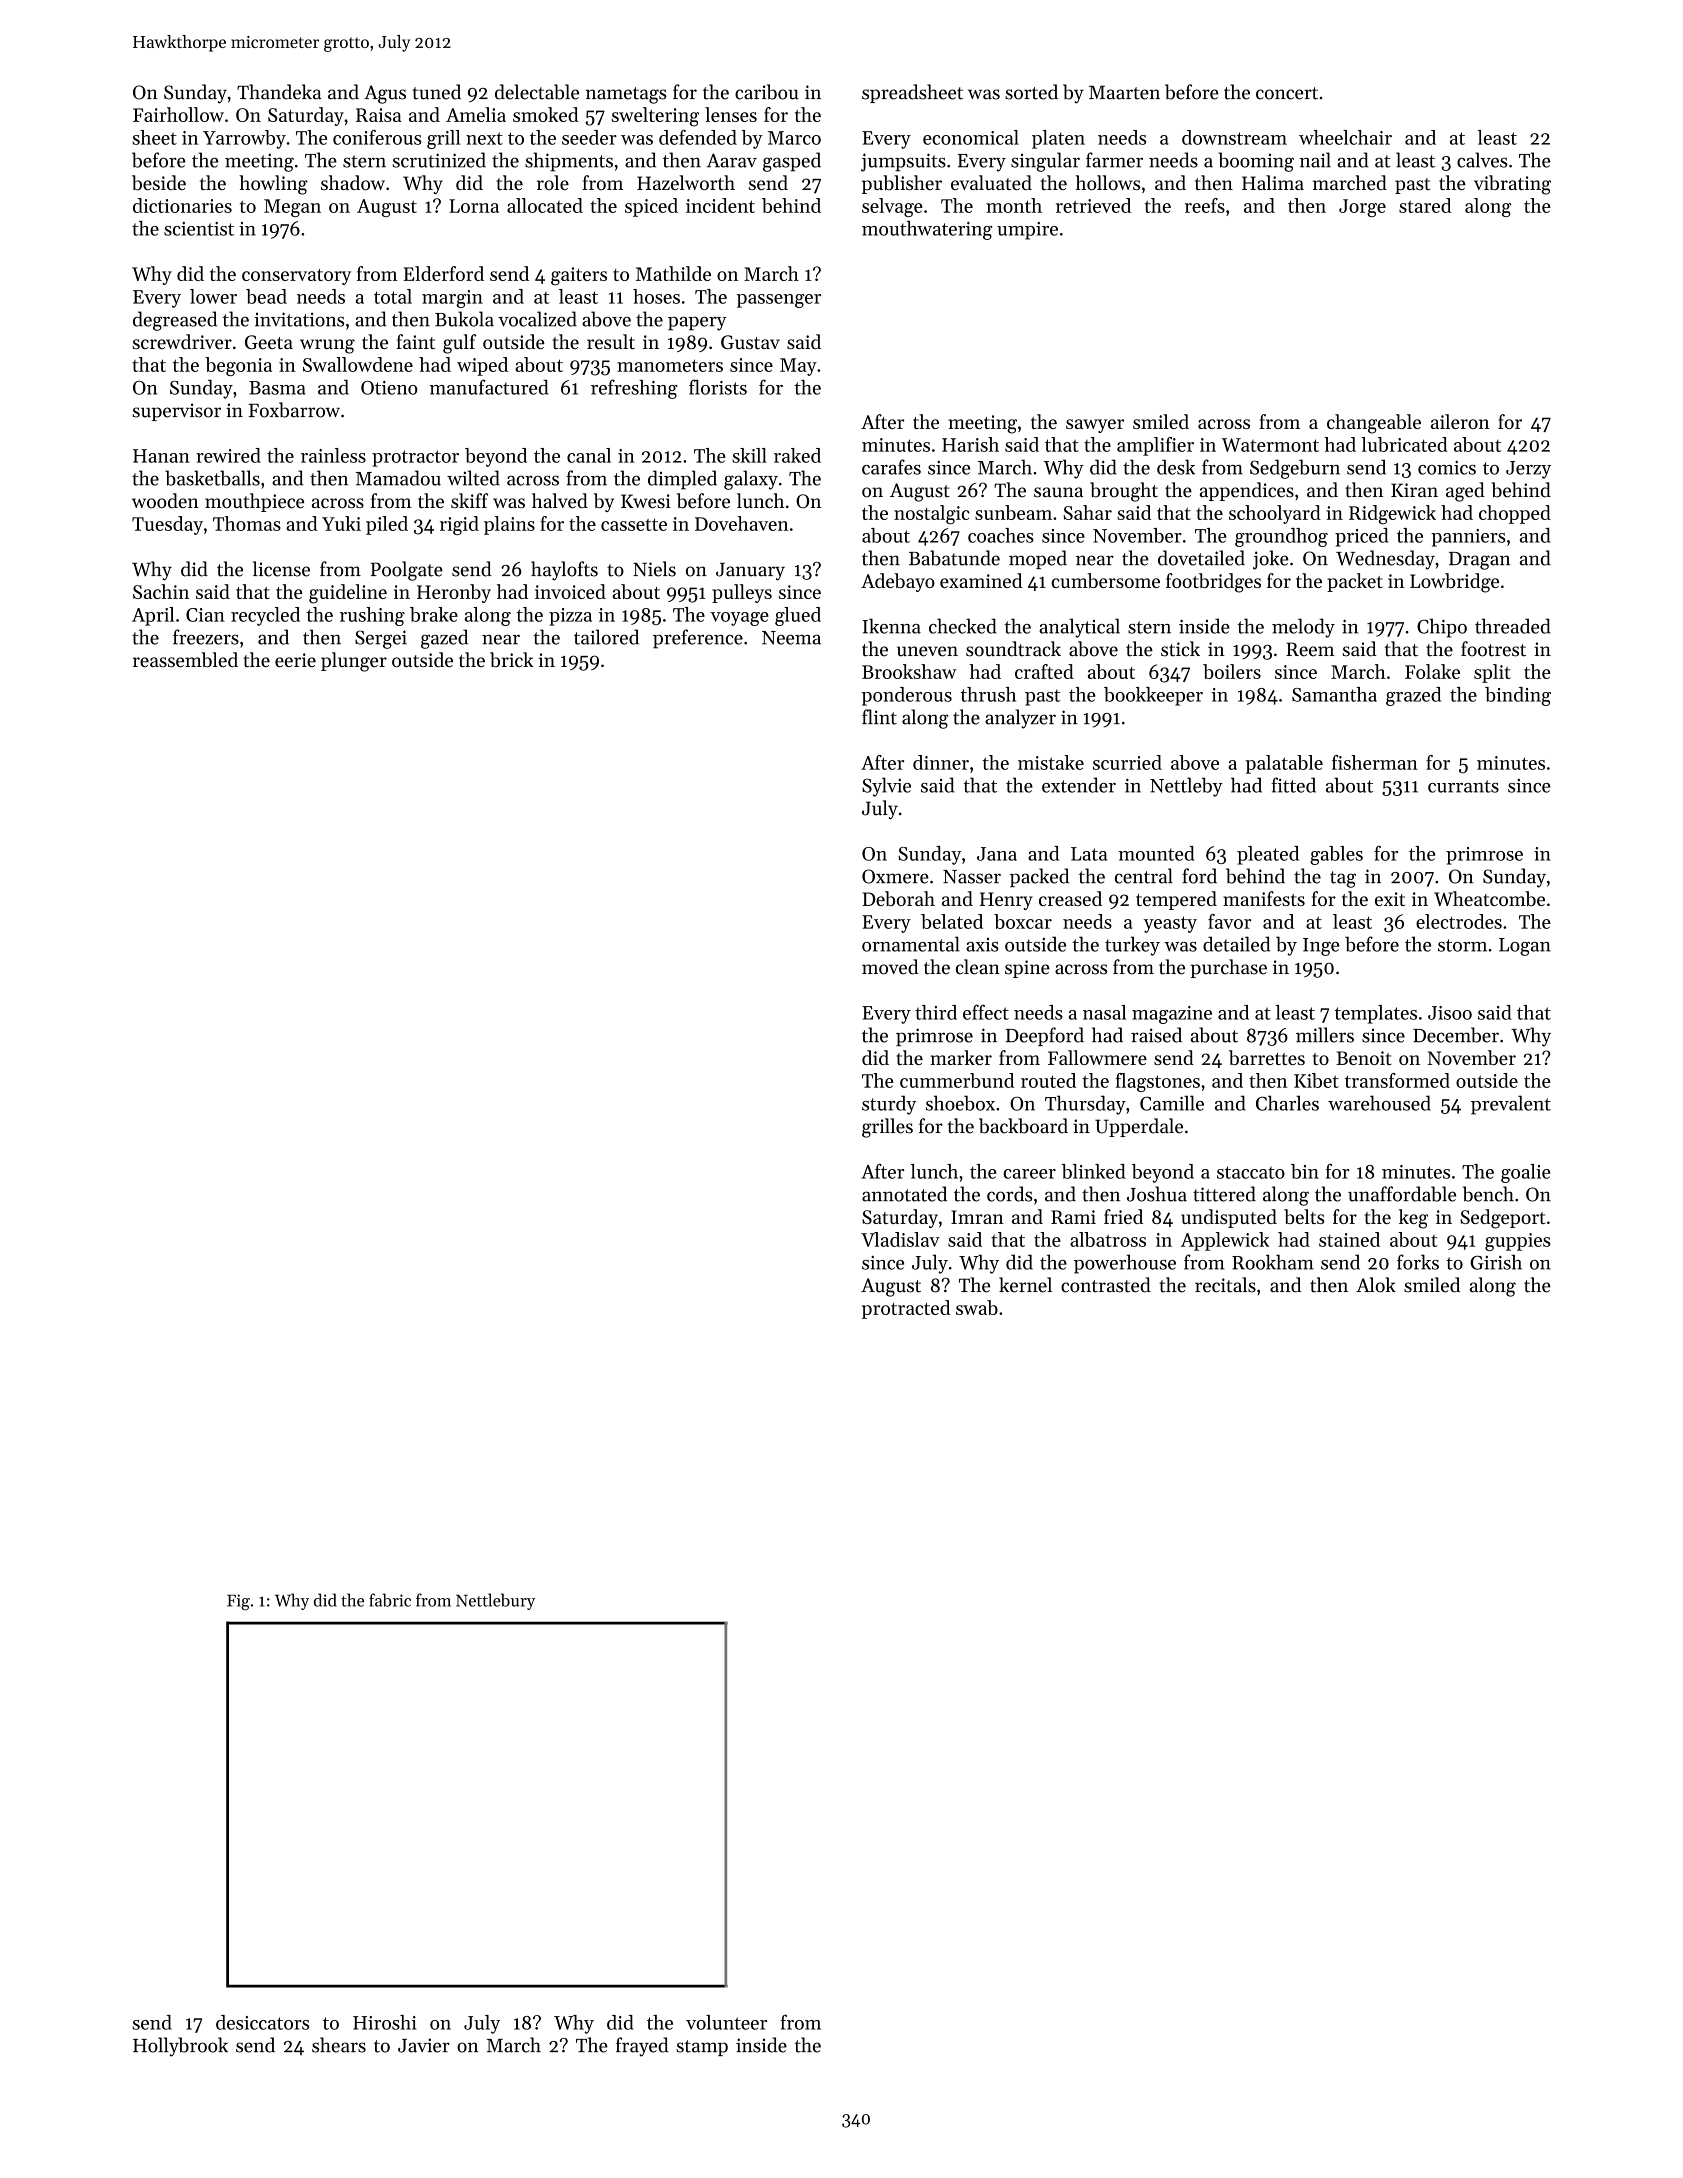  Describe the element at coordinates (1496, 1262) in the document. I see `Girish` at that location.
